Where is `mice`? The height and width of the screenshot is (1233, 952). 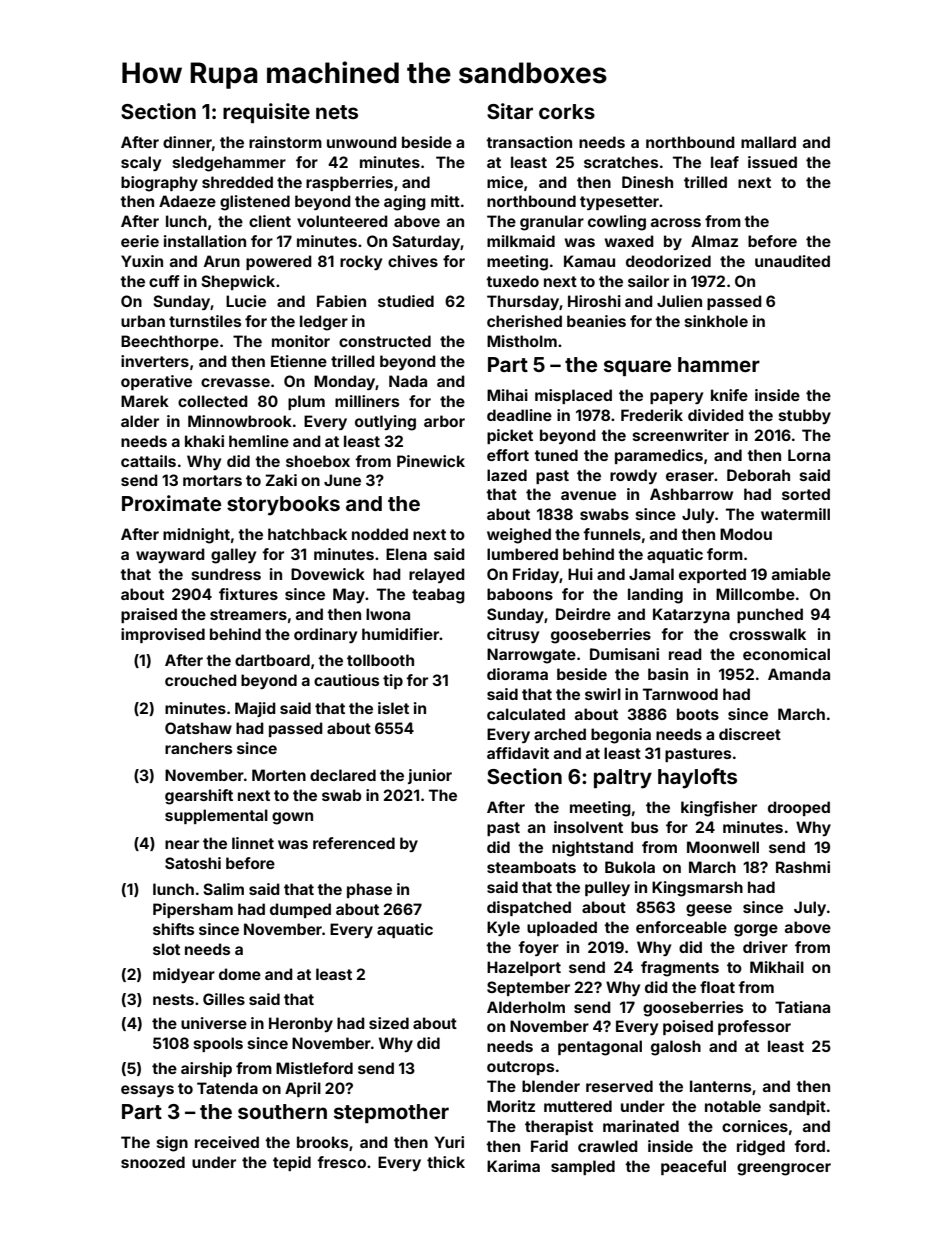 mice is located at coordinates (505, 182).
